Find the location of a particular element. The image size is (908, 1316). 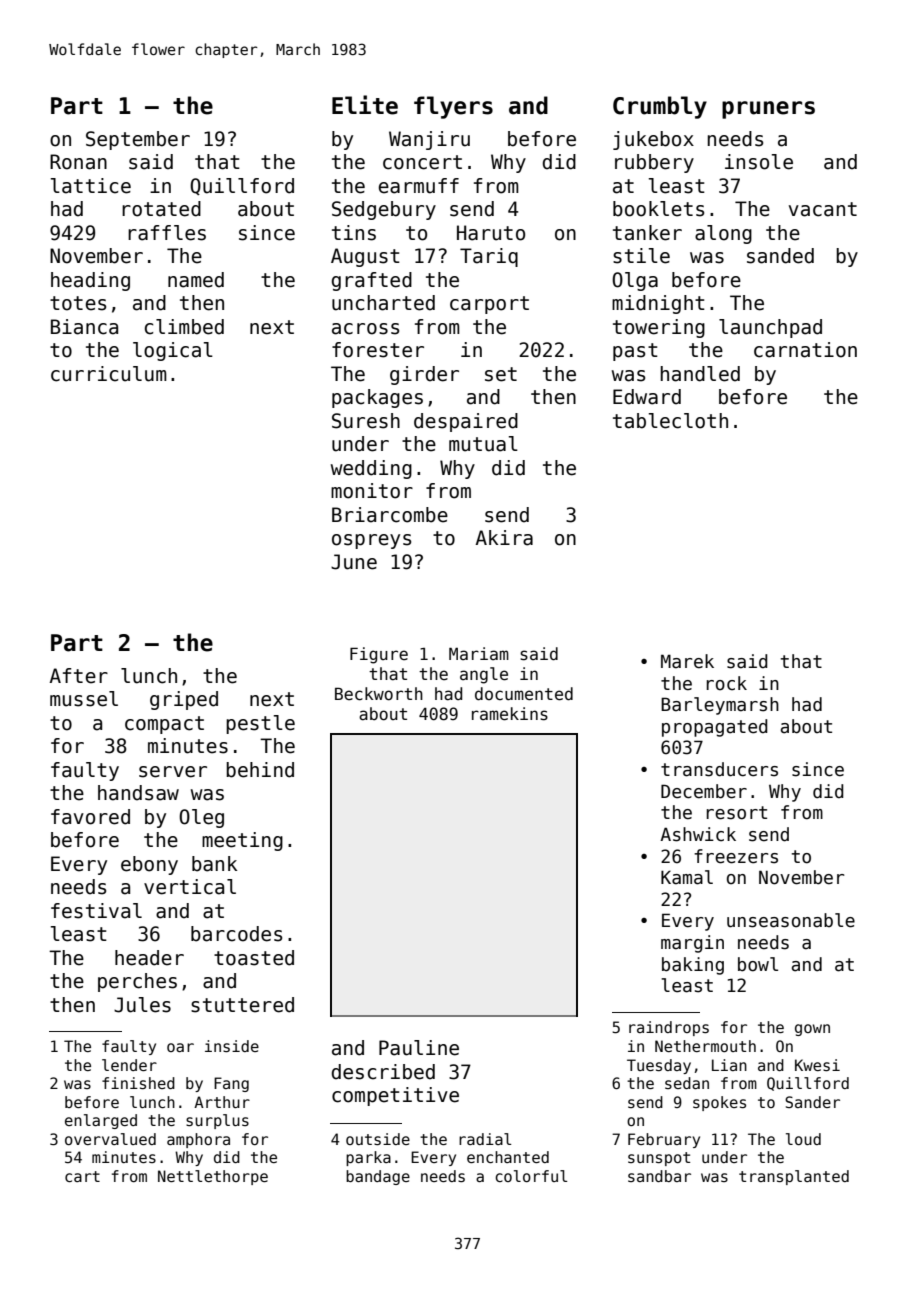

Akira is located at coordinates (504, 538).
